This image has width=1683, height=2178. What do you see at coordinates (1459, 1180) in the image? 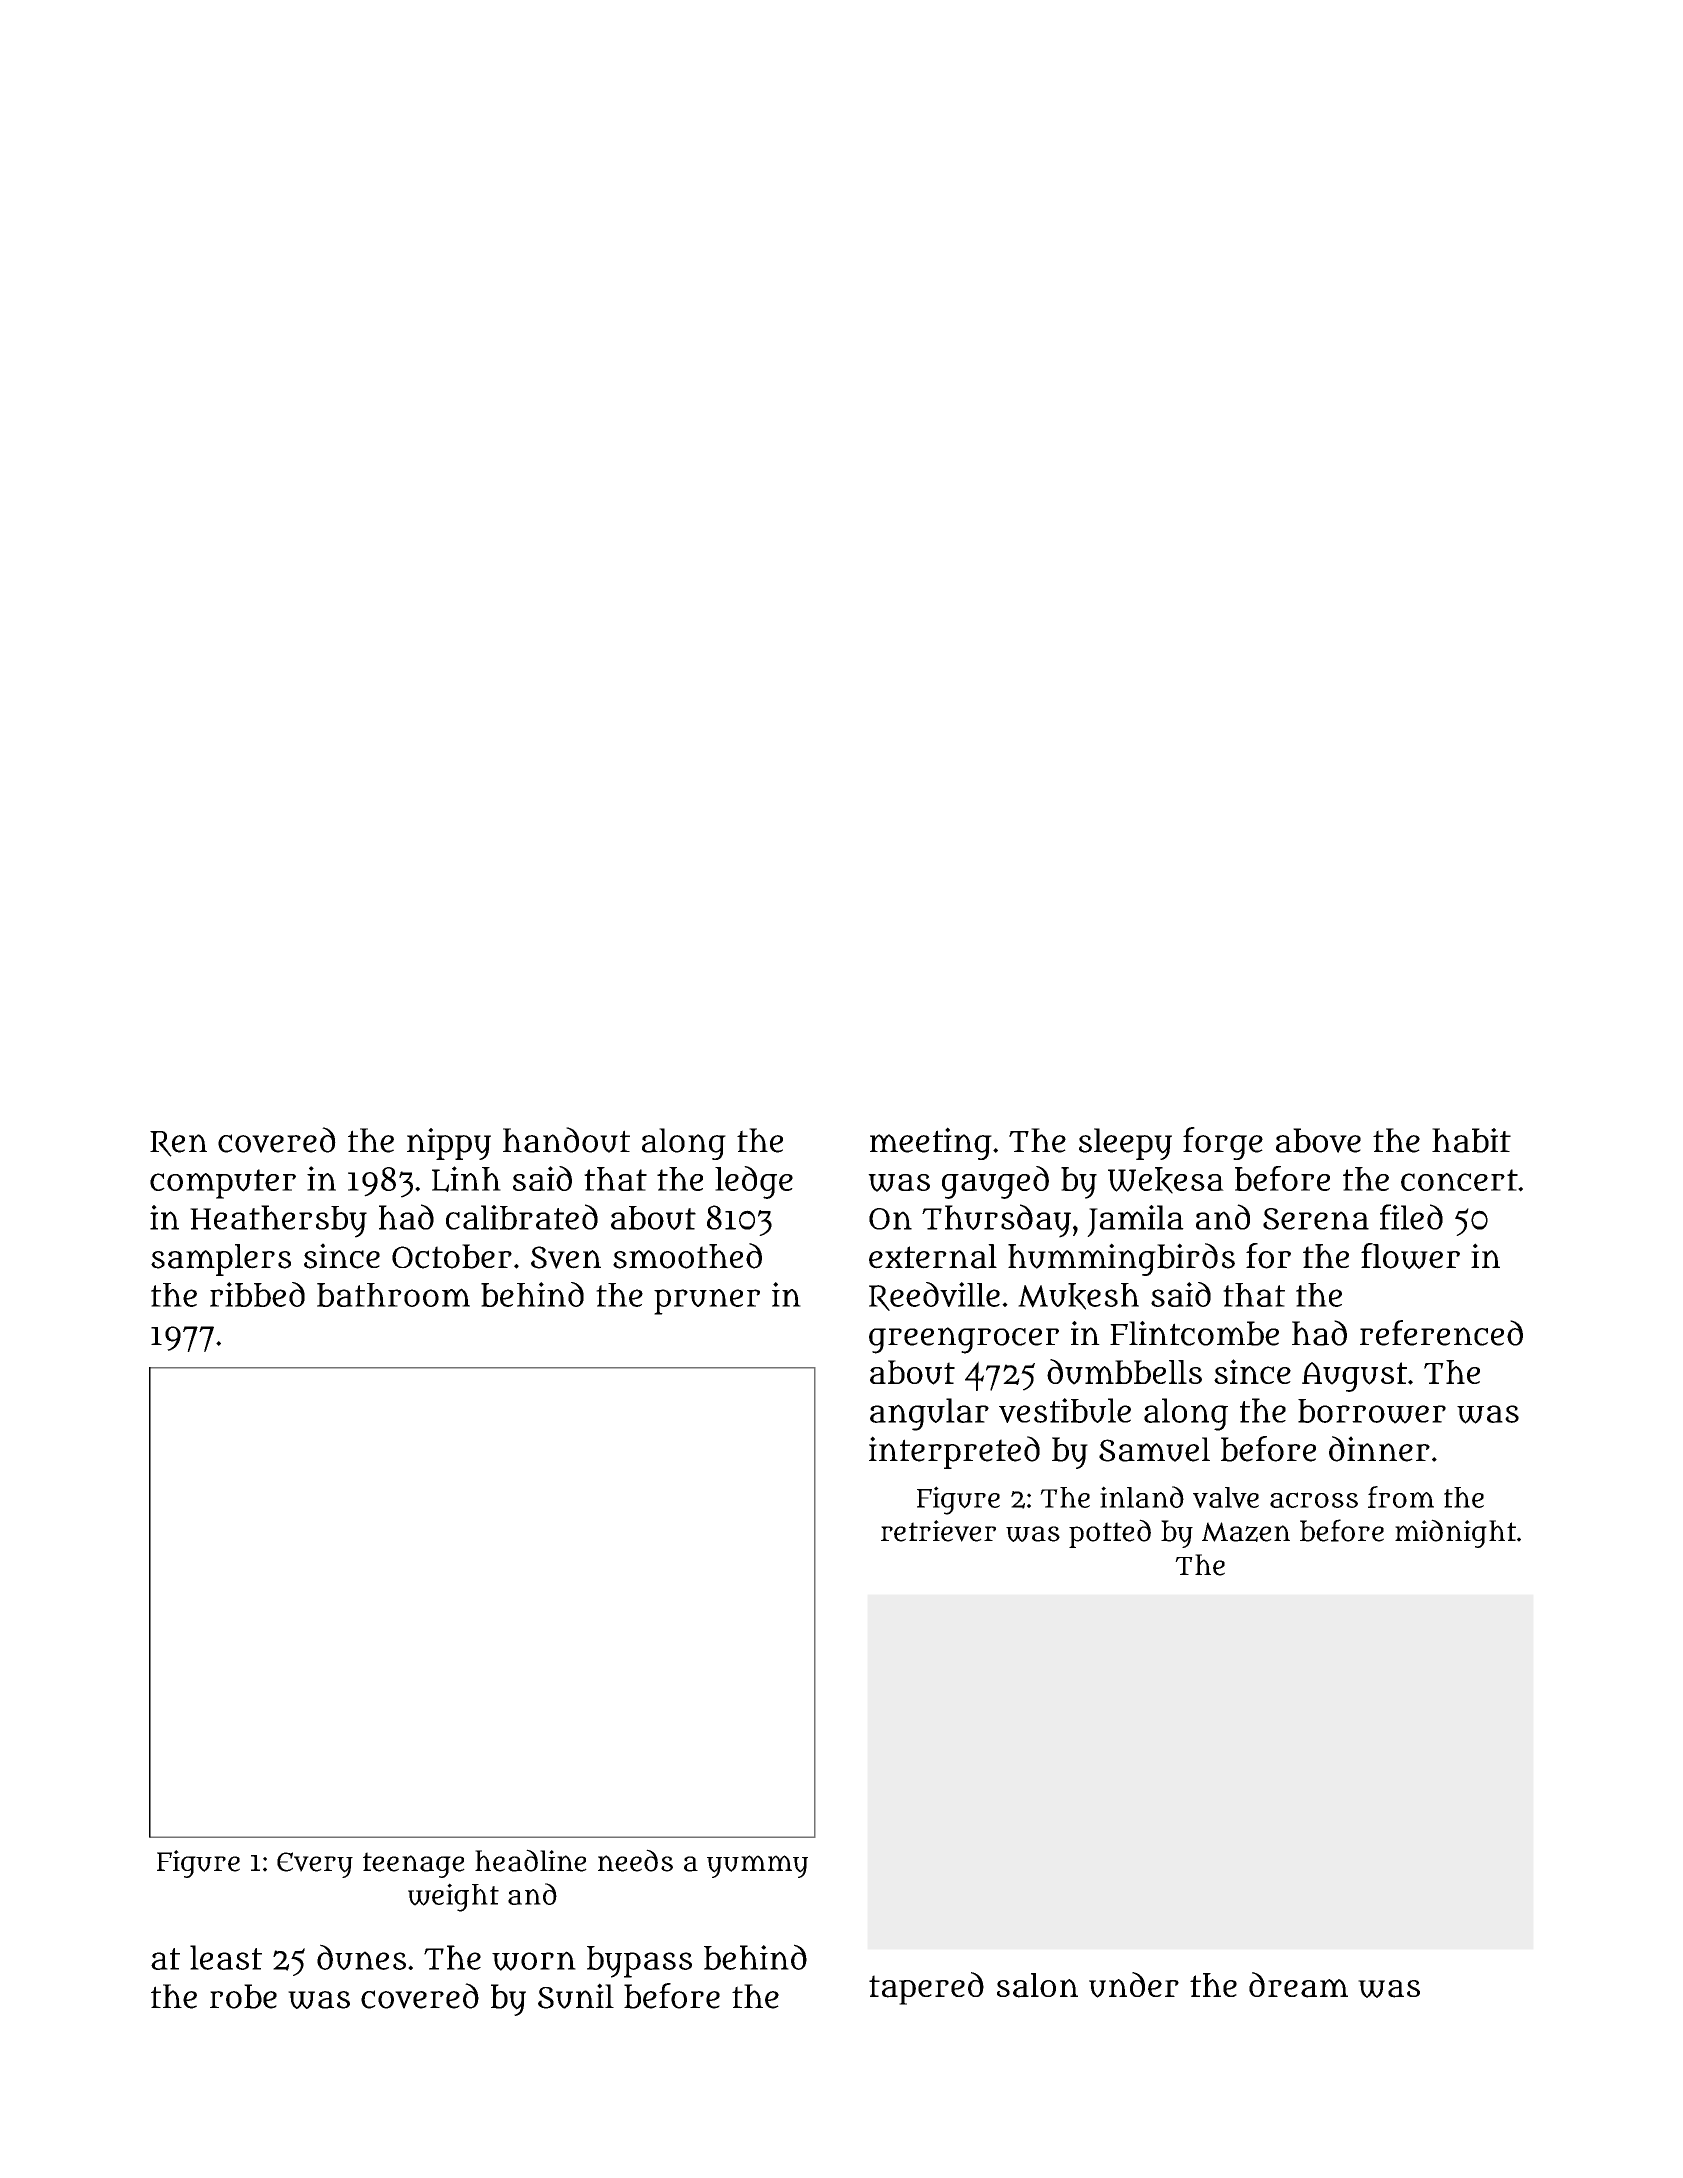
I see `concert` at bounding box center [1459, 1180].
